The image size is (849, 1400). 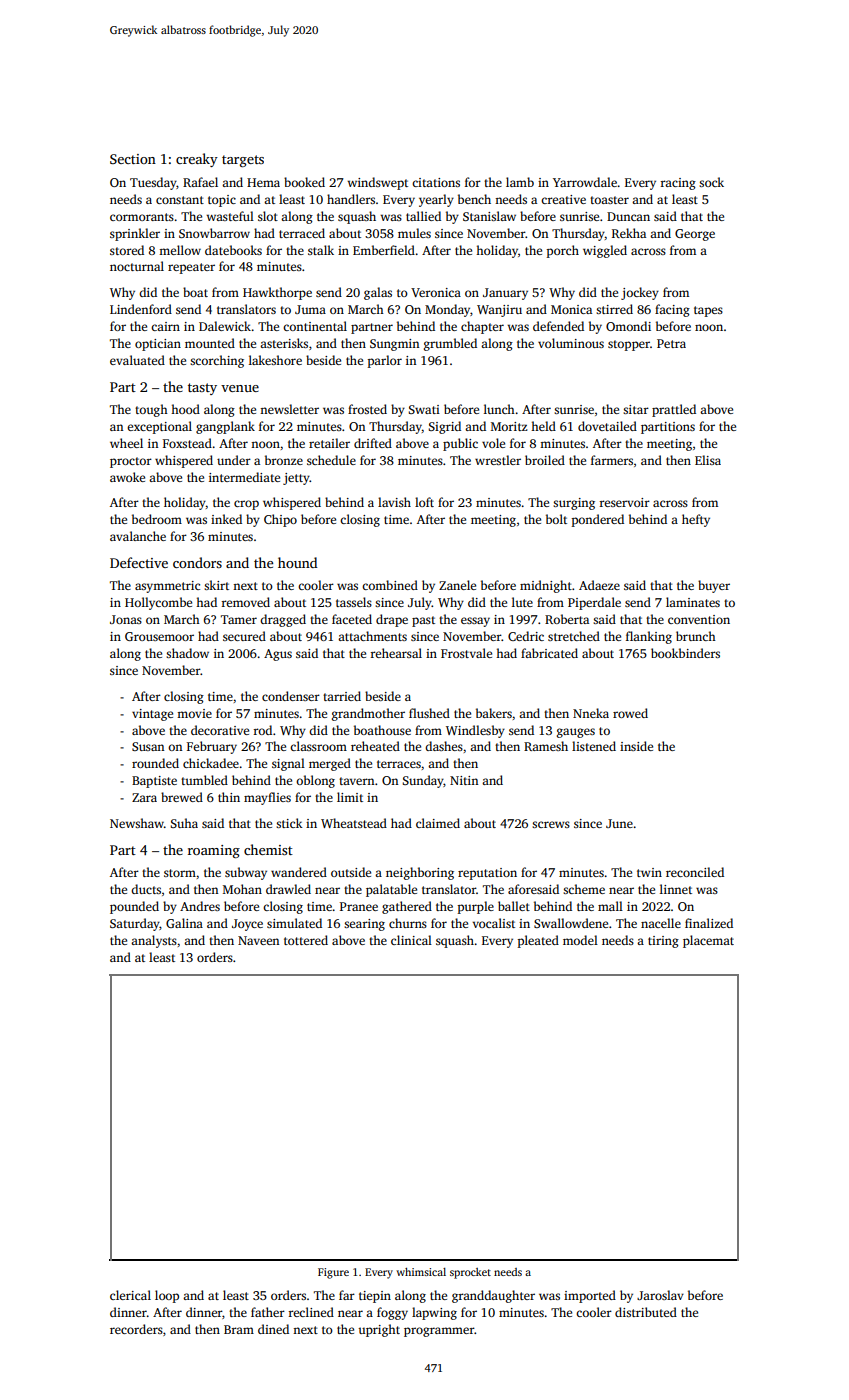 What do you see at coordinates (167, 587) in the screenshot?
I see `asymmetric` at bounding box center [167, 587].
